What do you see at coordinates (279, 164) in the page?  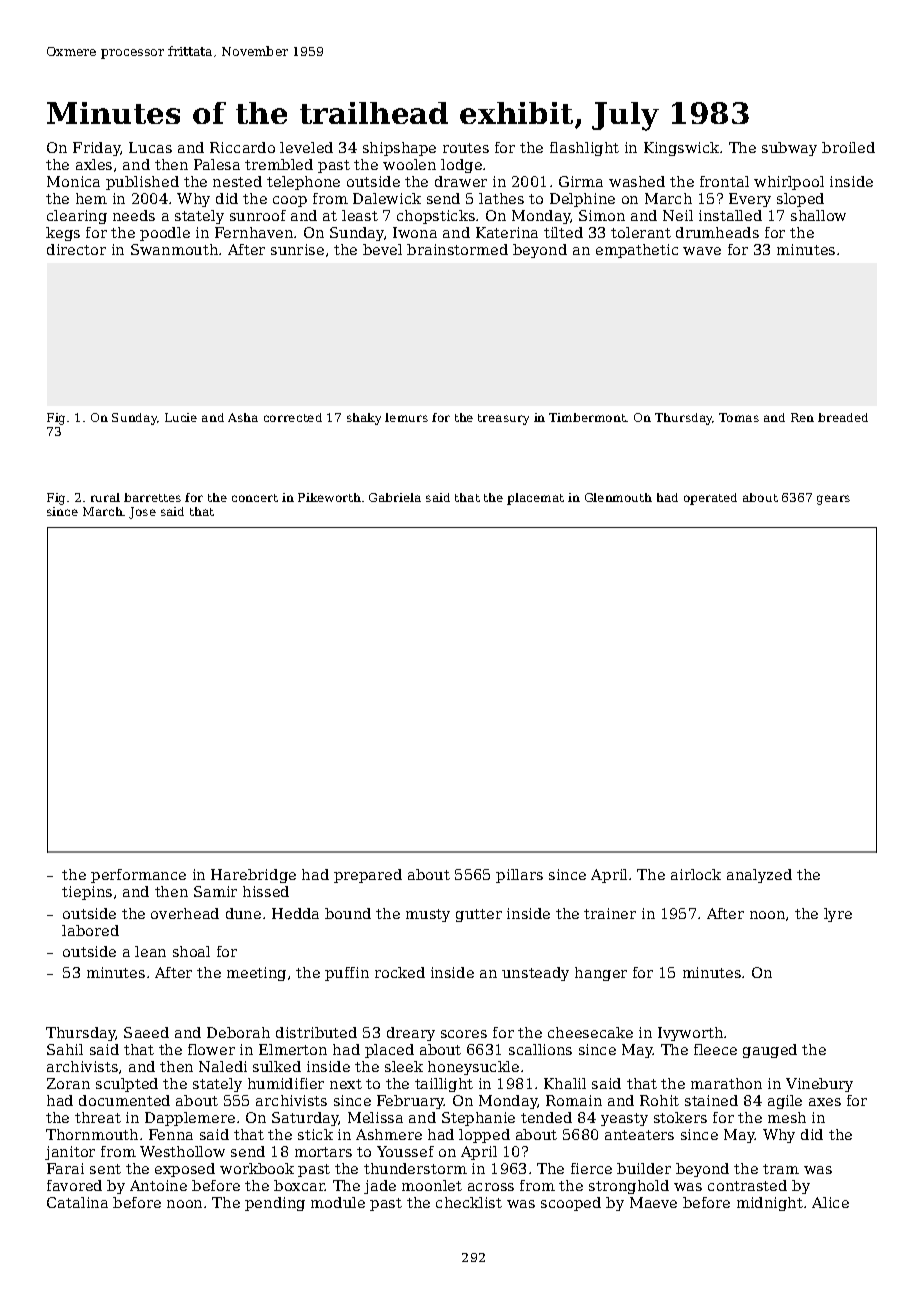 I see `trembled` at bounding box center [279, 164].
